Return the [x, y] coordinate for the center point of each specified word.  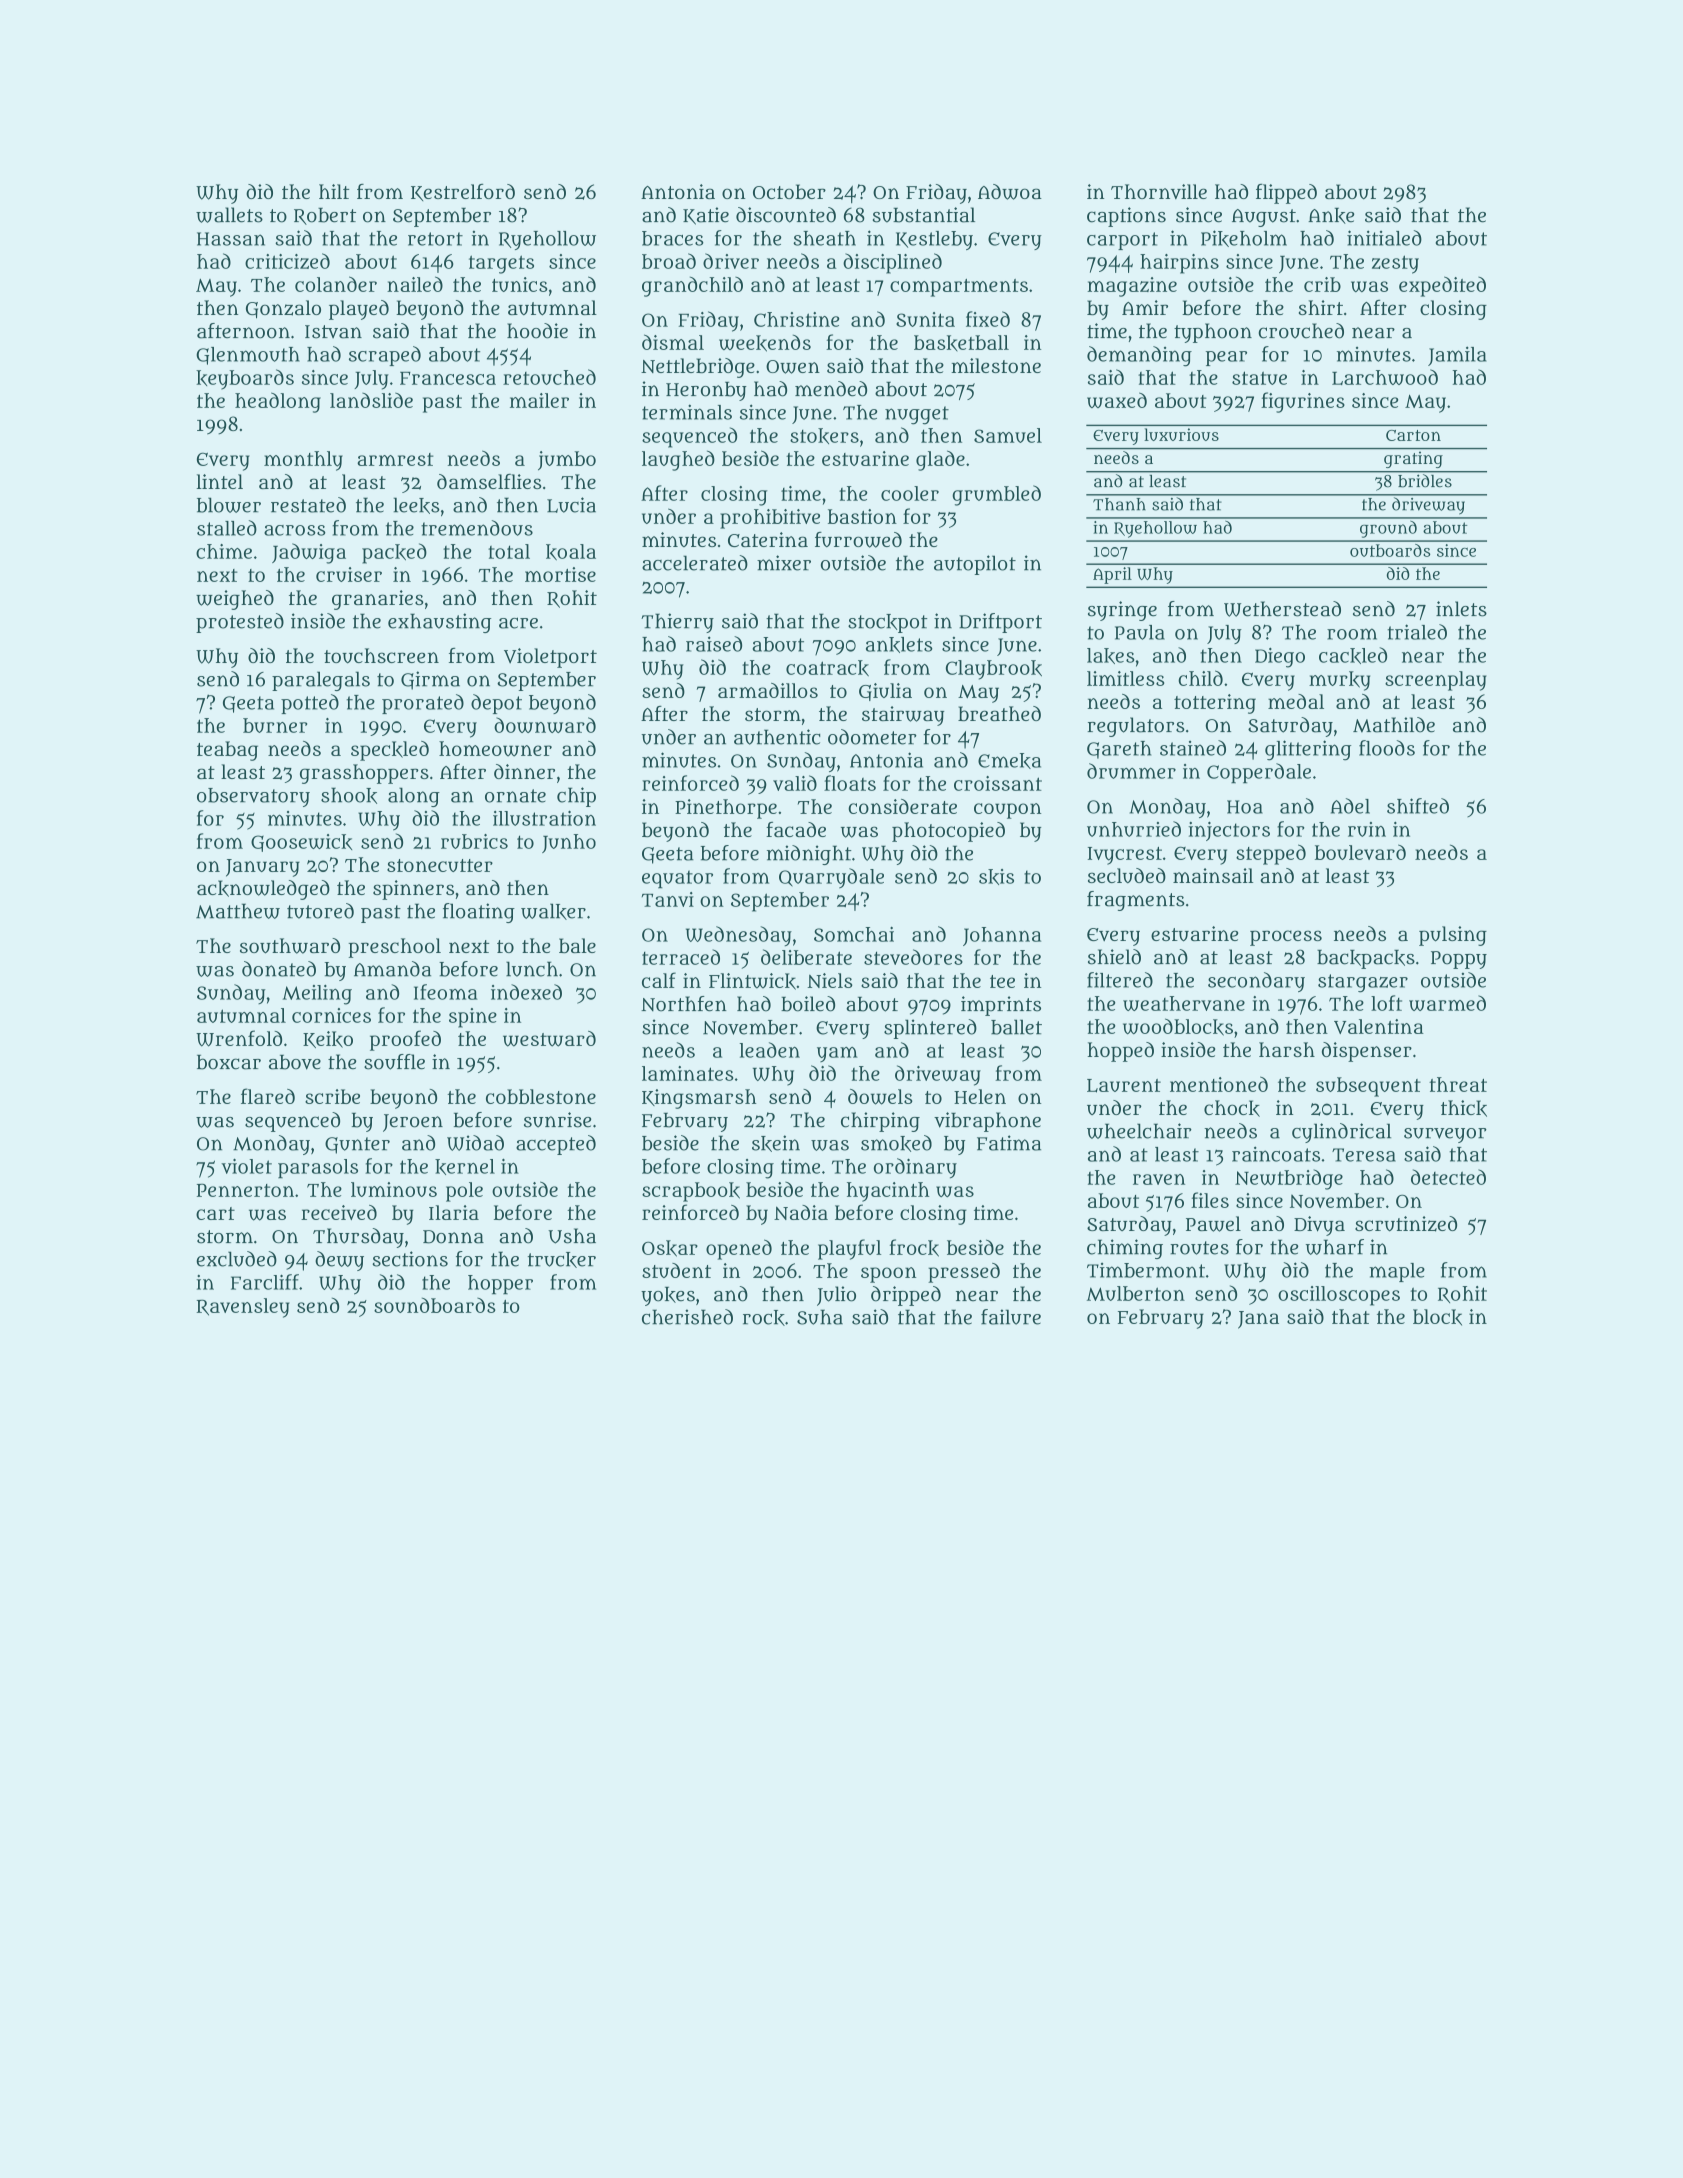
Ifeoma [446, 992]
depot [496, 704]
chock [1232, 1108]
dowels [880, 1097]
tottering [1215, 704]
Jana [1258, 1320]
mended [831, 389]
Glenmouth [248, 356]
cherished [687, 1317]
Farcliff [265, 1282]
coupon [1008, 811]
